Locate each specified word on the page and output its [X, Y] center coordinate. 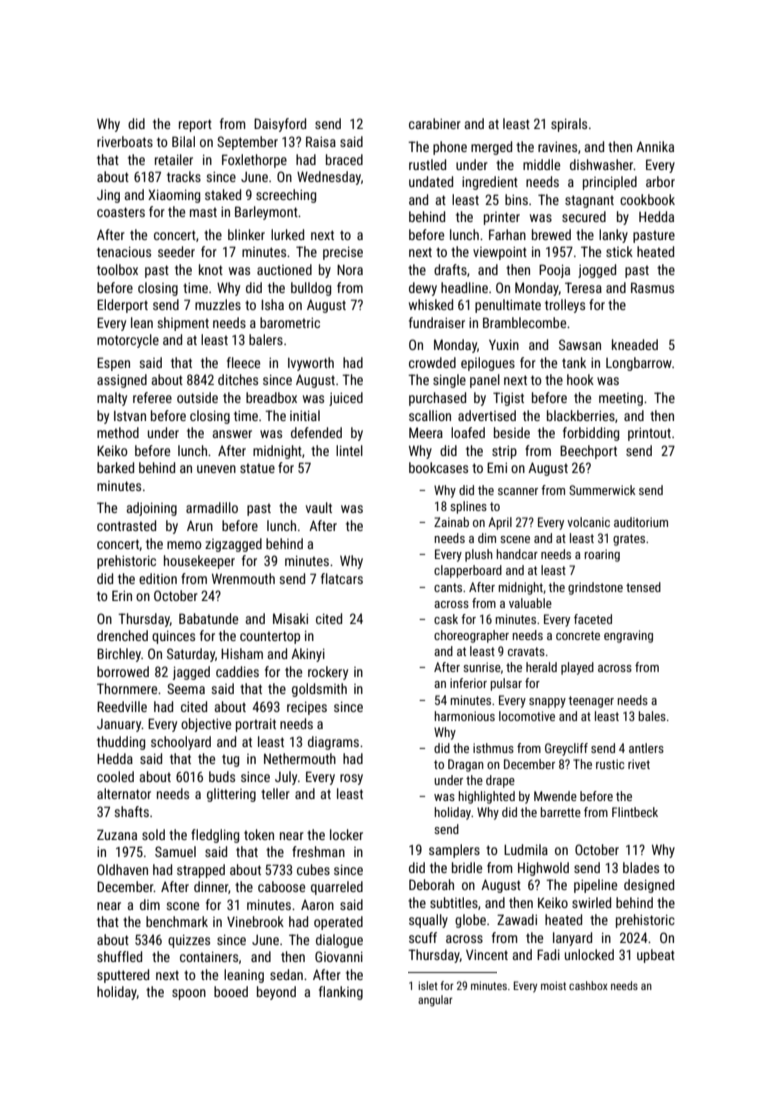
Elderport [122, 306]
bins [516, 199]
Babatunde [208, 618]
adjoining [151, 509]
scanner [518, 491]
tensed [643, 587]
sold [153, 834]
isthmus [493, 748]
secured [584, 216]
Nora [350, 270]
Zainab [451, 522]
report [195, 125]
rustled [427, 164]
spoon [189, 994]
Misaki [290, 618]
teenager [591, 702]
